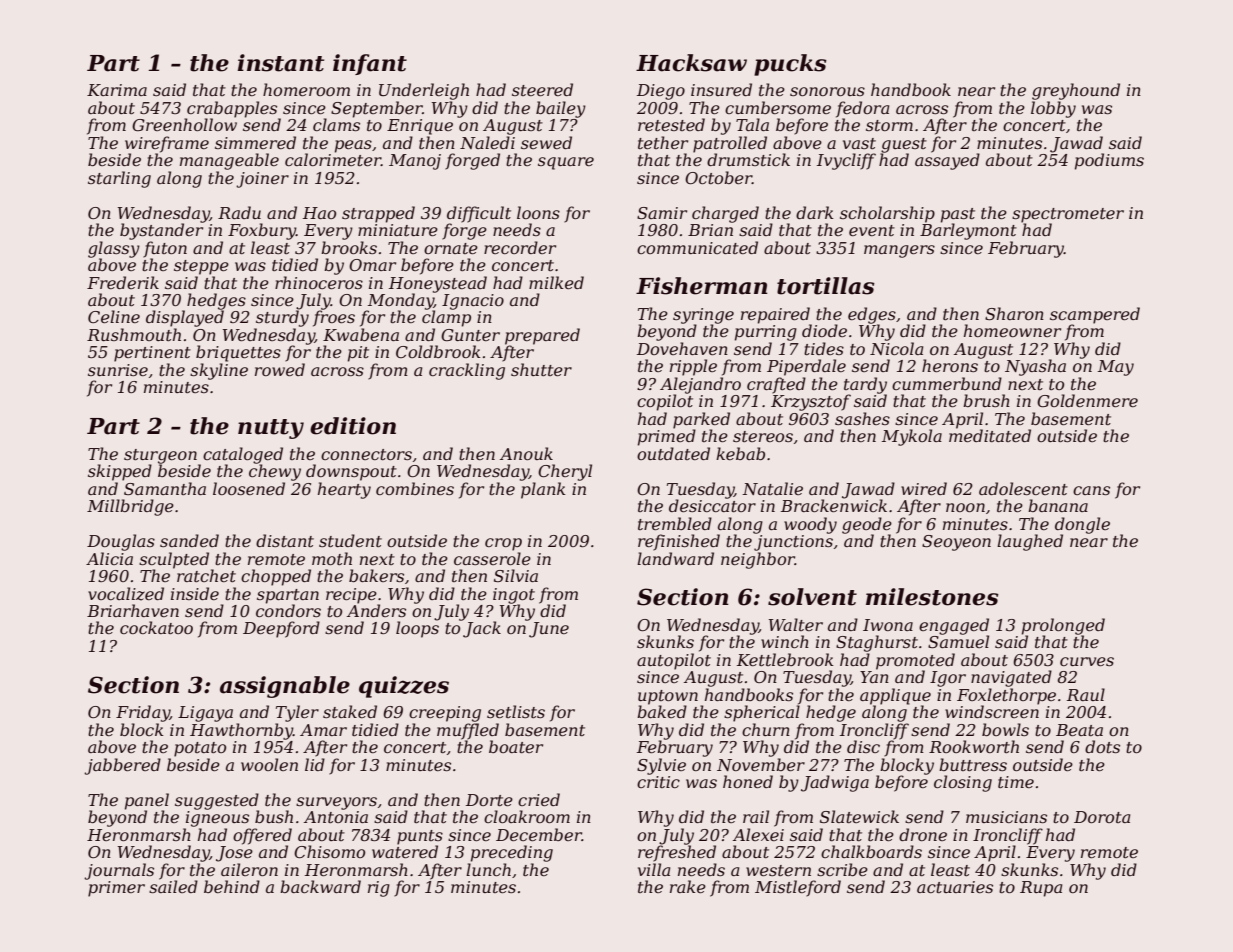 The height and width of the screenshot is (952, 1233). What do you see at coordinates (306, 89) in the screenshot?
I see `homeroom` at bounding box center [306, 89].
